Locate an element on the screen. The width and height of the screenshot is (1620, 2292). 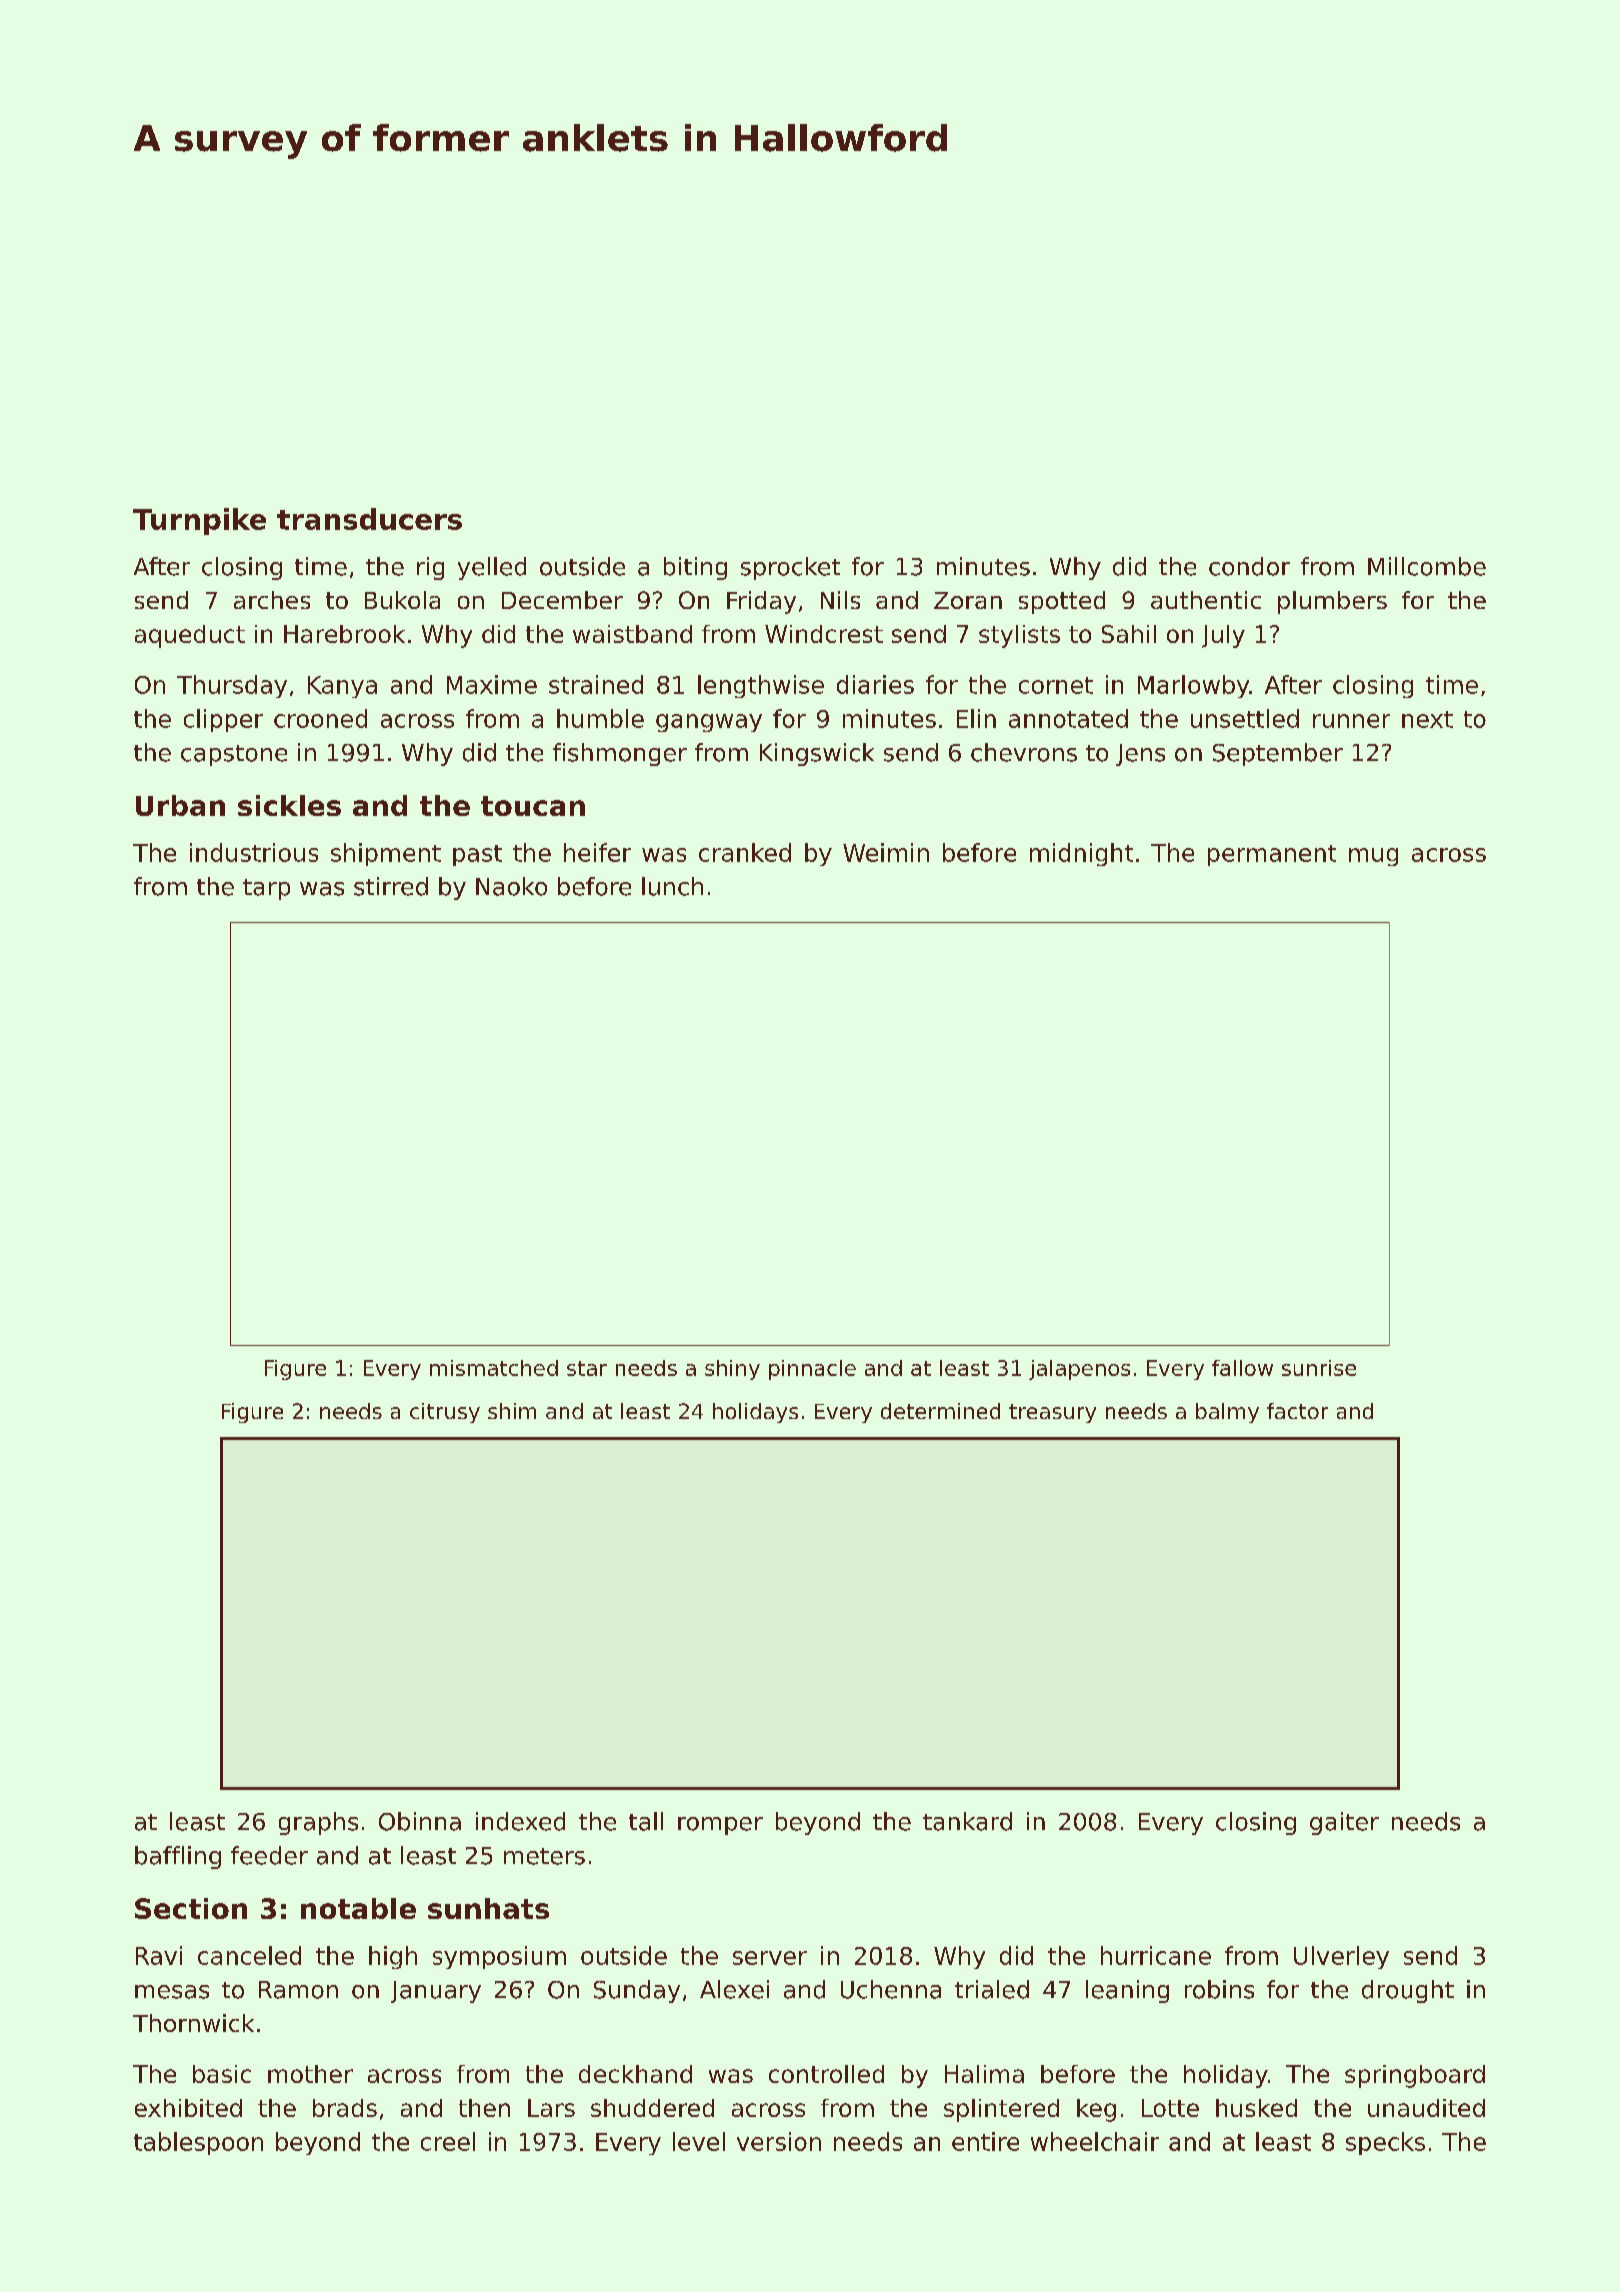
brads is located at coordinates (345, 2108).
